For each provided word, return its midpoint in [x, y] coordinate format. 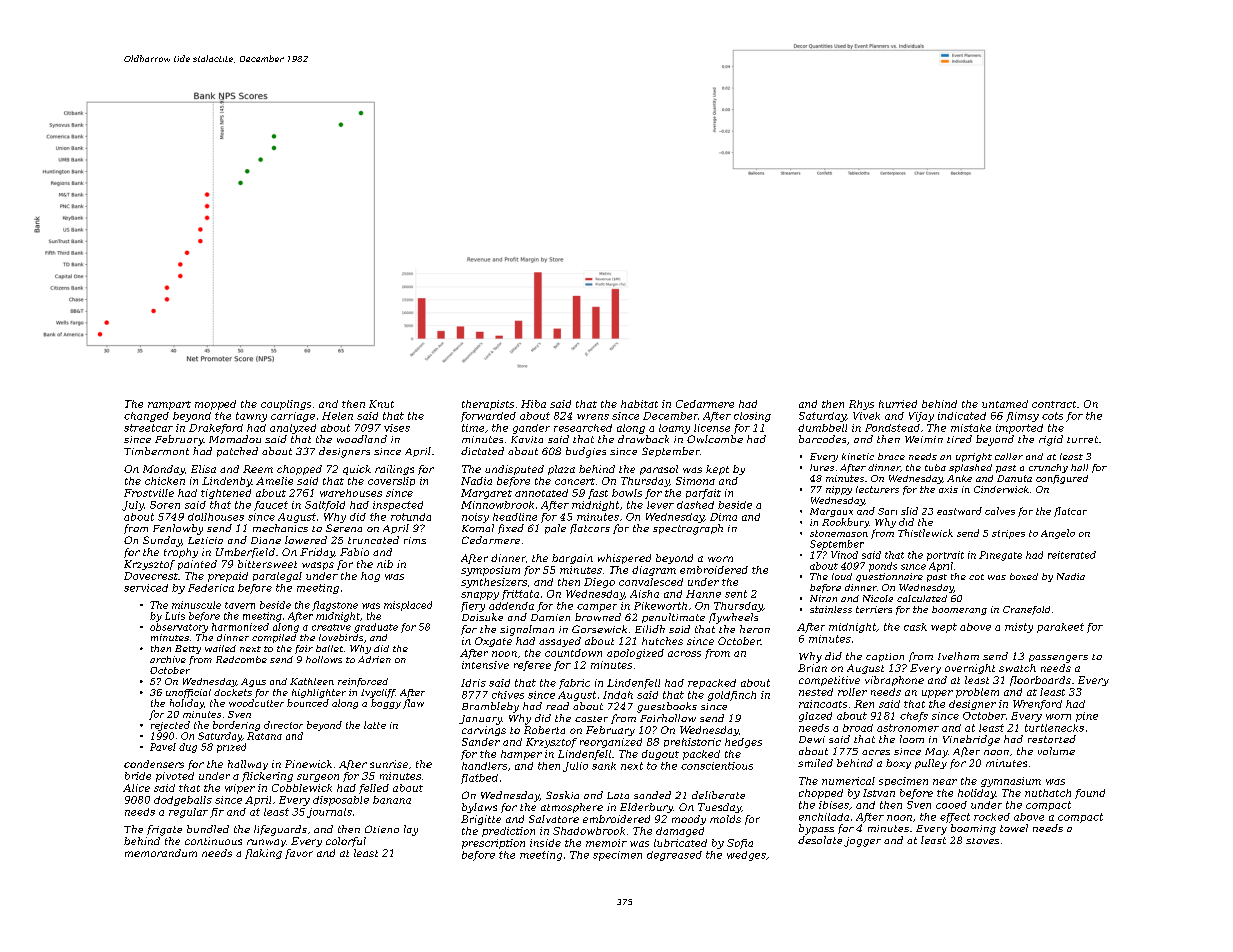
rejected [170, 726]
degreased [674, 856]
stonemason [839, 533]
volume [1056, 751]
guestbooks [667, 707]
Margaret [486, 494]
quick [357, 470]
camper [597, 608]
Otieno [382, 829]
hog [370, 577]
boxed [1024, 576]
